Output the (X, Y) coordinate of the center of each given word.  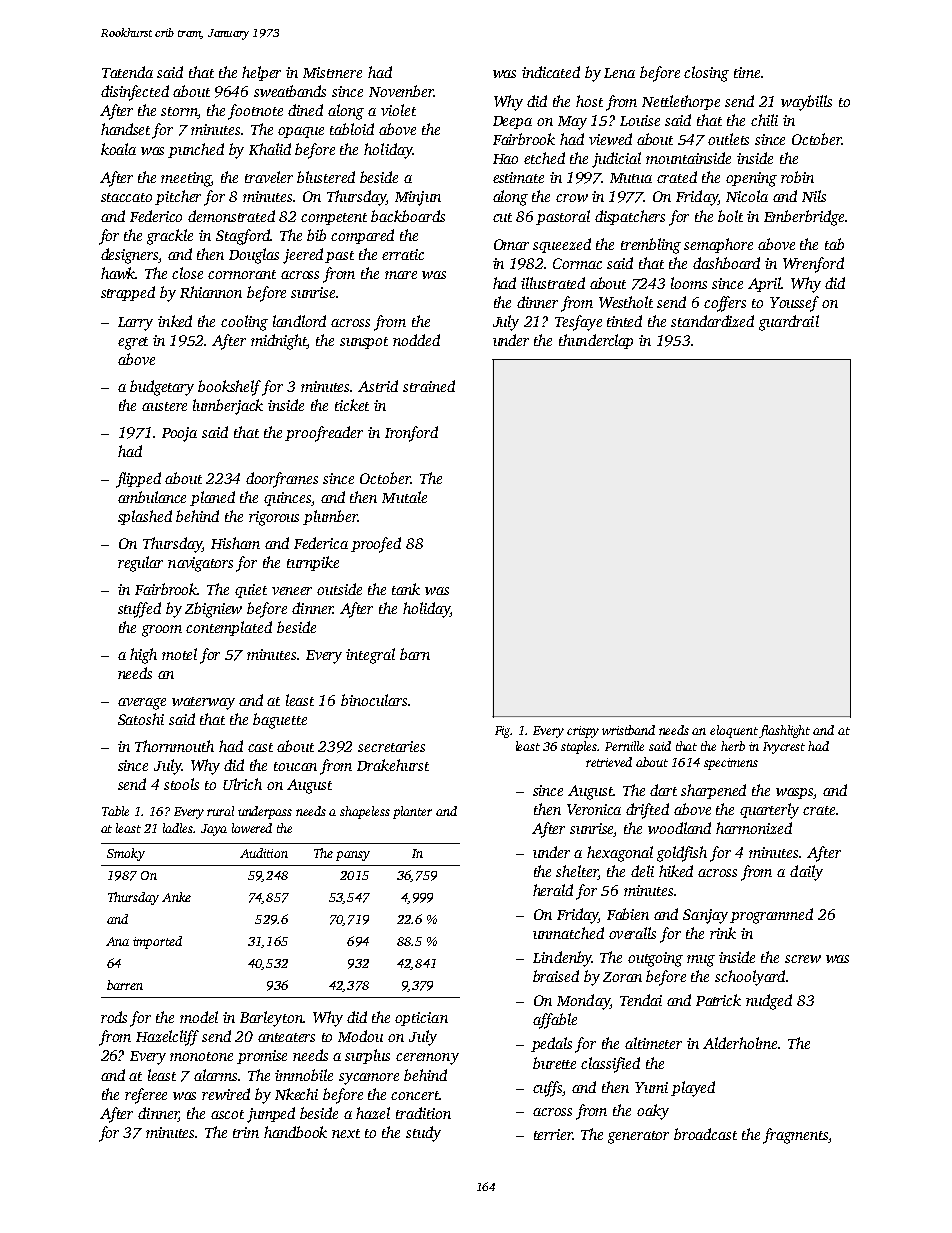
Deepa (512, 122)
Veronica (594, 809)
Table (115, 811)
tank (406, 589)
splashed (145, 517)
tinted (624, 321)
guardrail (789, 323)
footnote (255, 112)
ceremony (427, 1059)
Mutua (631, 178)
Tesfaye (578, 323)
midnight (279, 342)
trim (246, 1132)
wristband (628, 730)
